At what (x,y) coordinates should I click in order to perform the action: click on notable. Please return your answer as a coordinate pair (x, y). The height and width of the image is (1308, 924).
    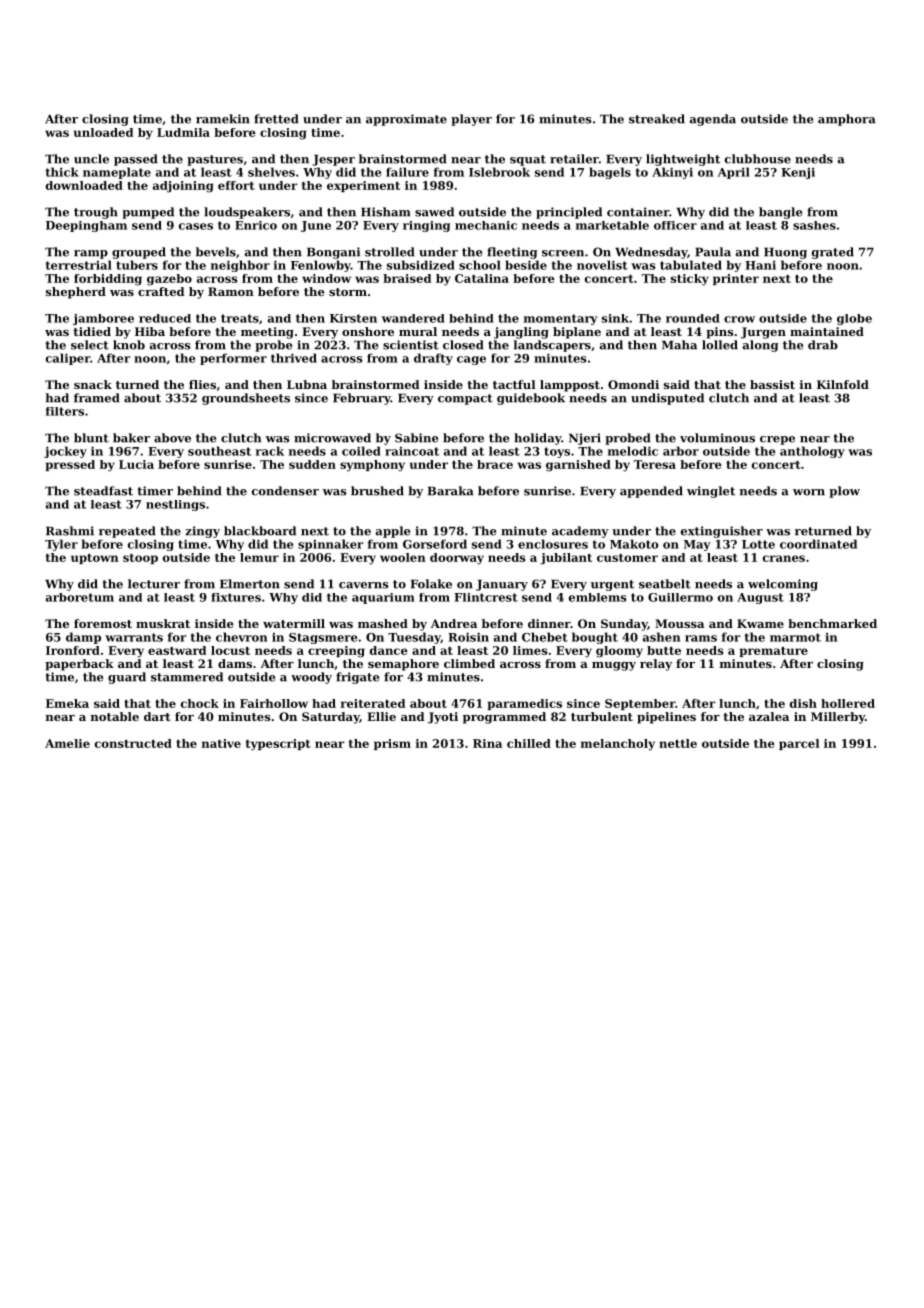
    Looking at the image, I should click on (115, 716).
